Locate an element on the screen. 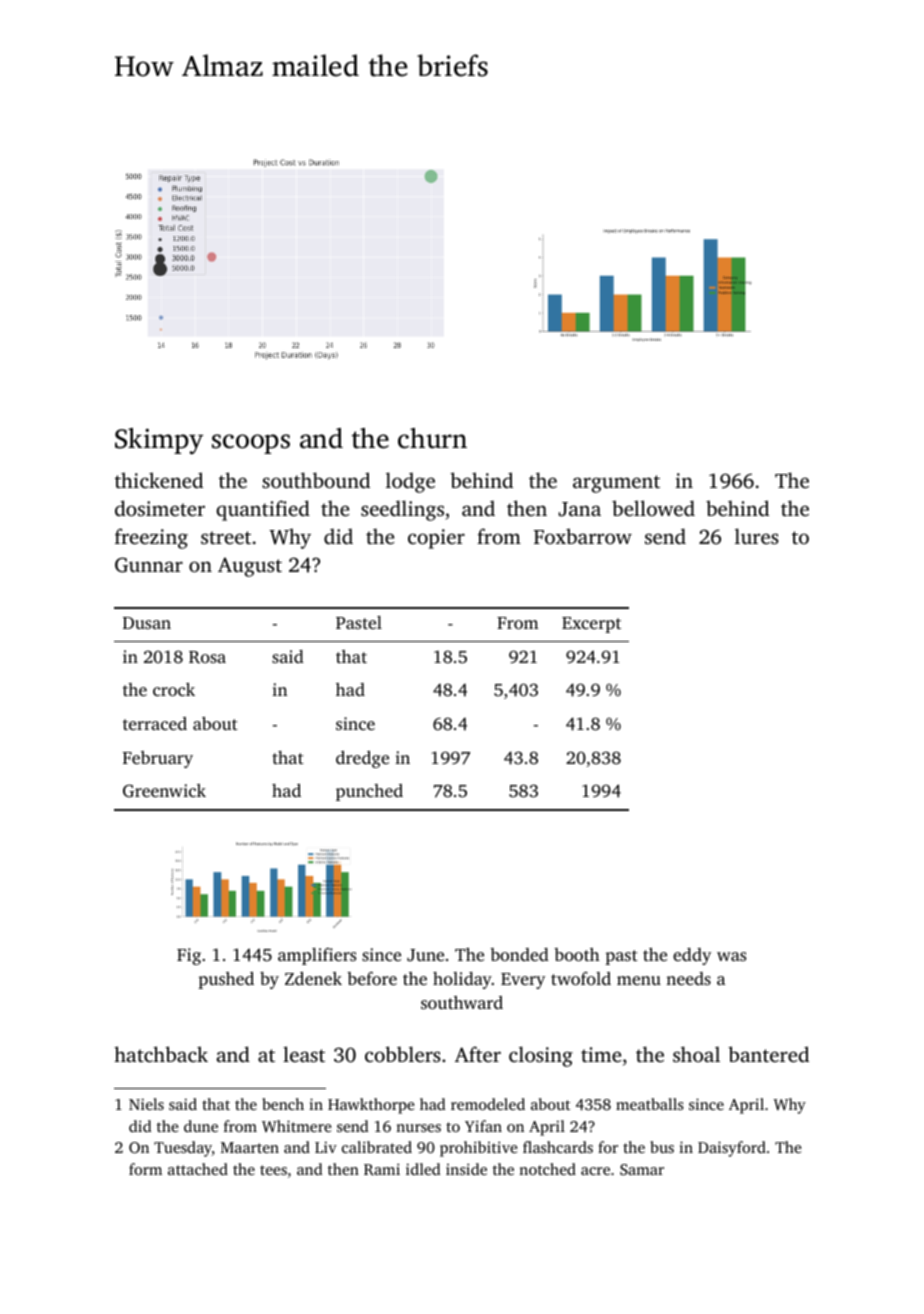 The width and height of the screenshot is (924, 1314). bellowed is located at coordinates (653, 508).
